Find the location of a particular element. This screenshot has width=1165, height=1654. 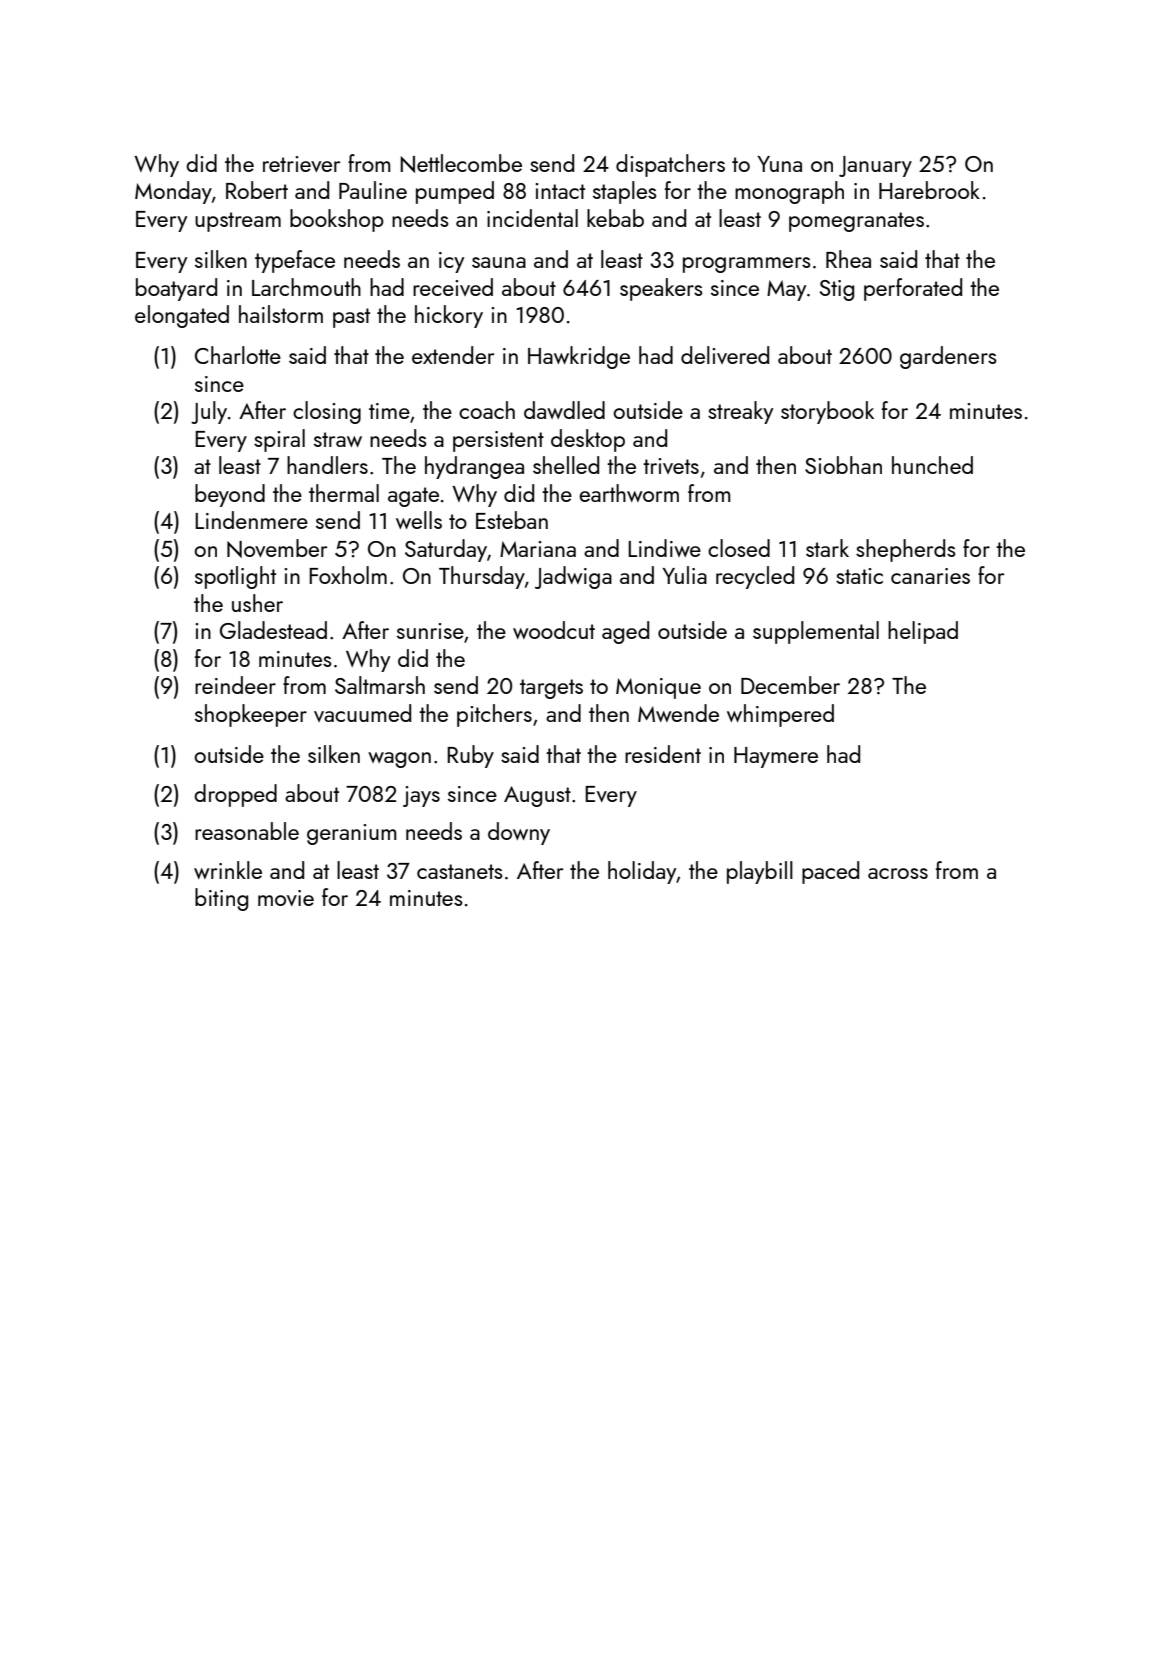

delivered is located at coordinates (725, 355).
